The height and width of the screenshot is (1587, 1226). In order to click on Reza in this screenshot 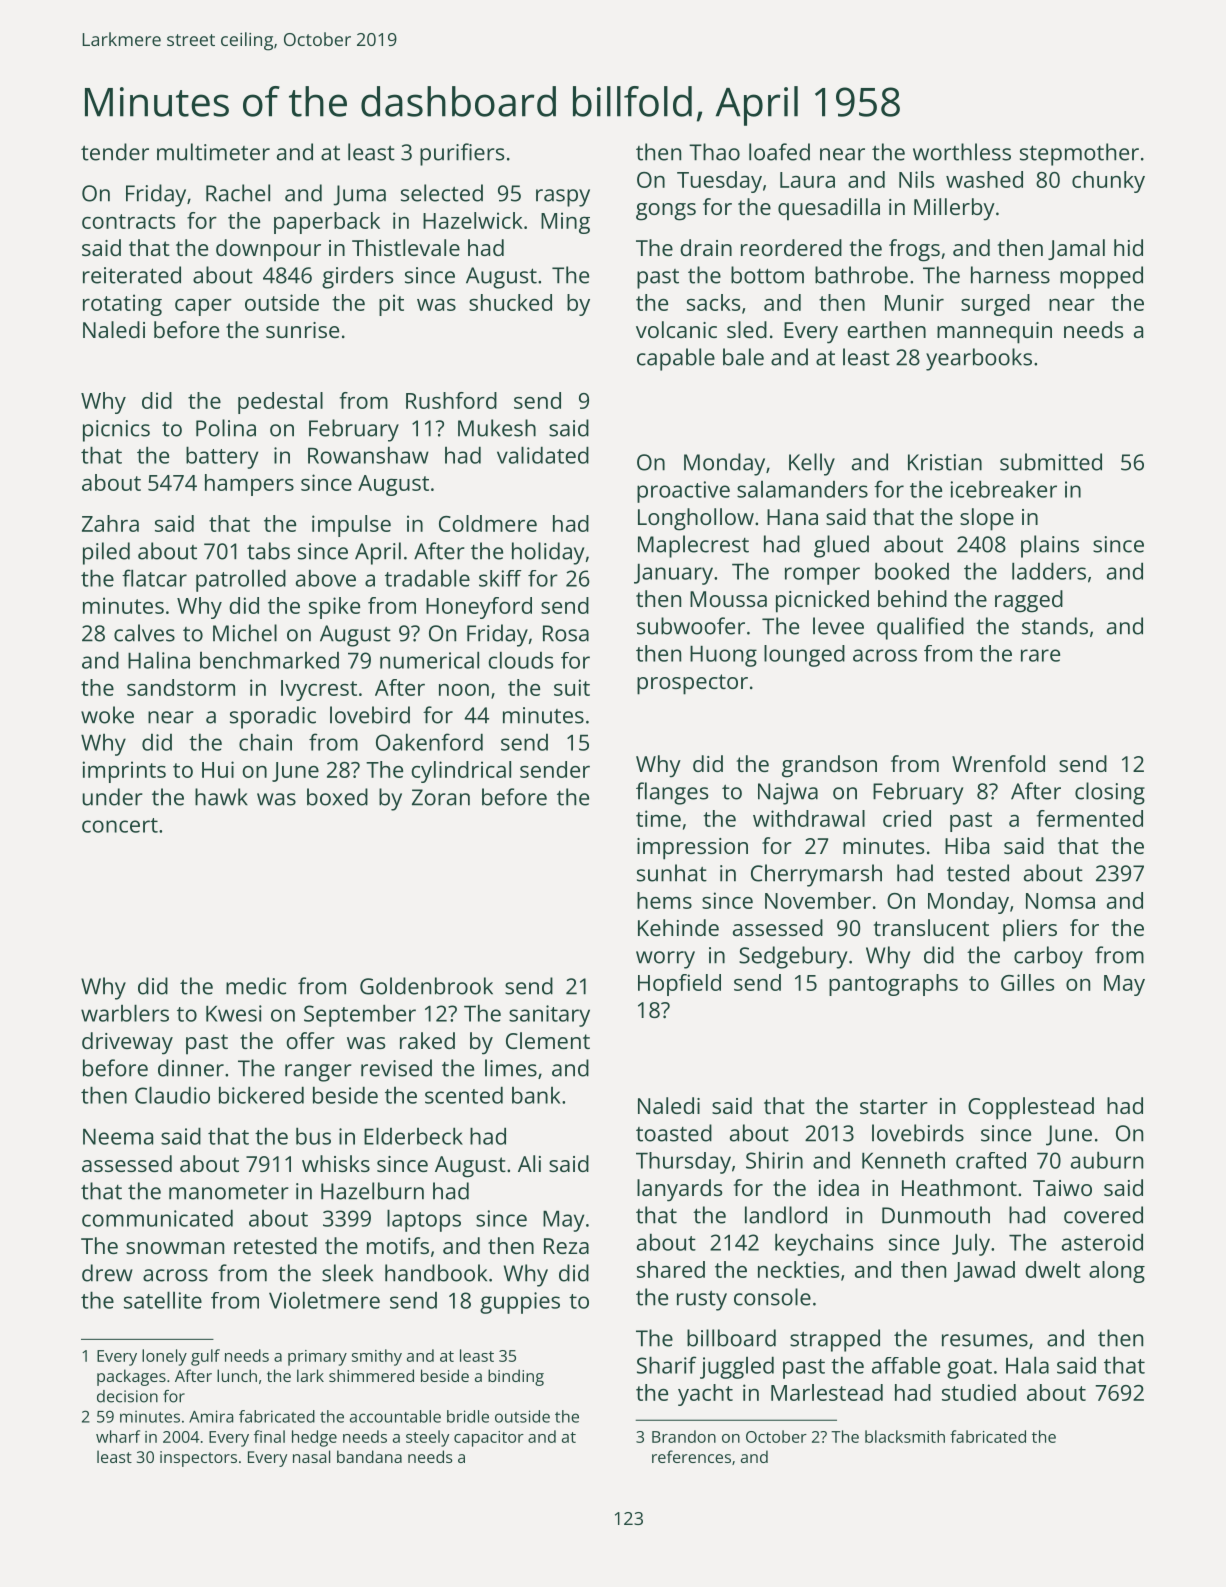, I will do `click(566, 1246)`.
